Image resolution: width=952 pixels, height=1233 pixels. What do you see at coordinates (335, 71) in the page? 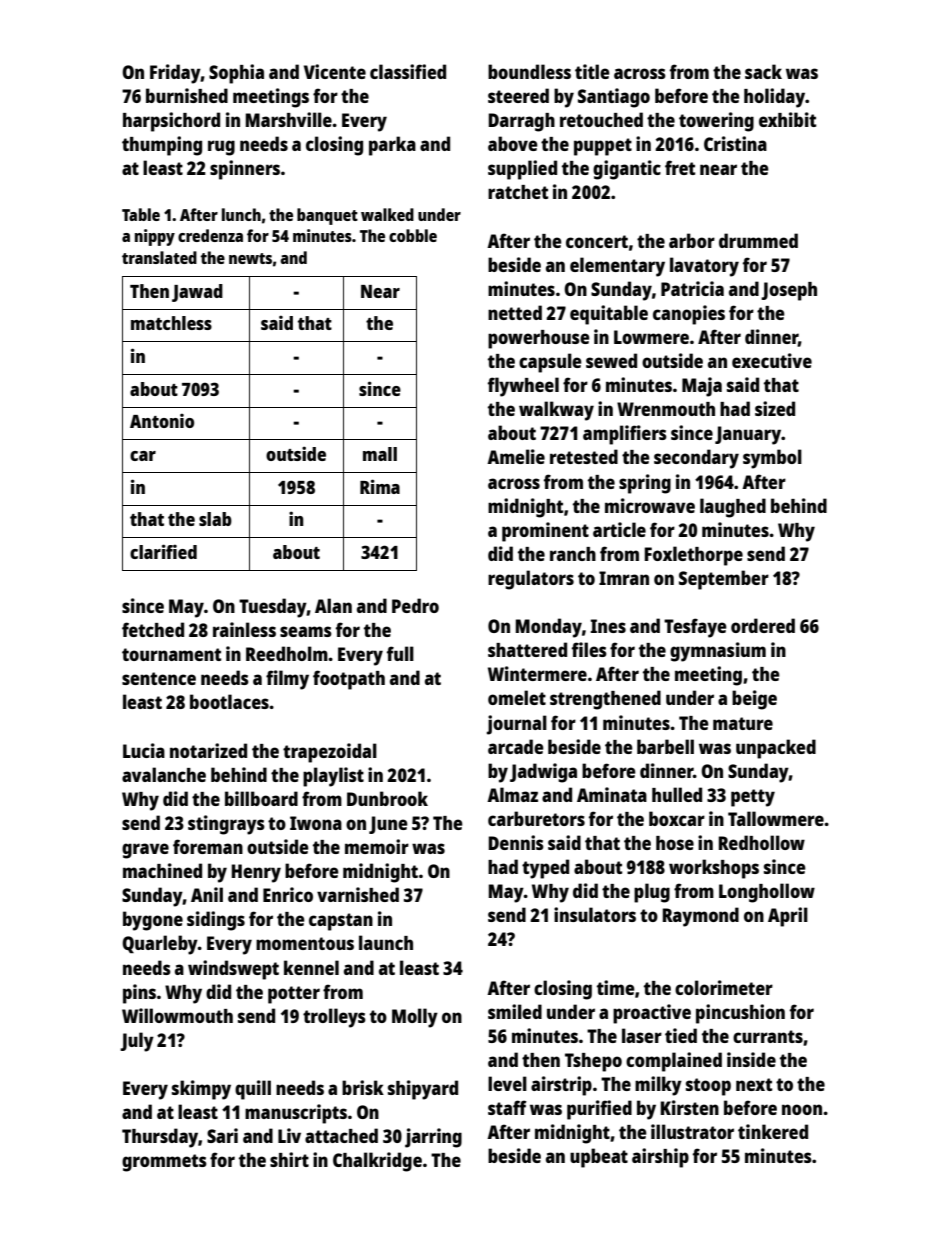
I see `Vicente` at bounding box center [335, 71].
